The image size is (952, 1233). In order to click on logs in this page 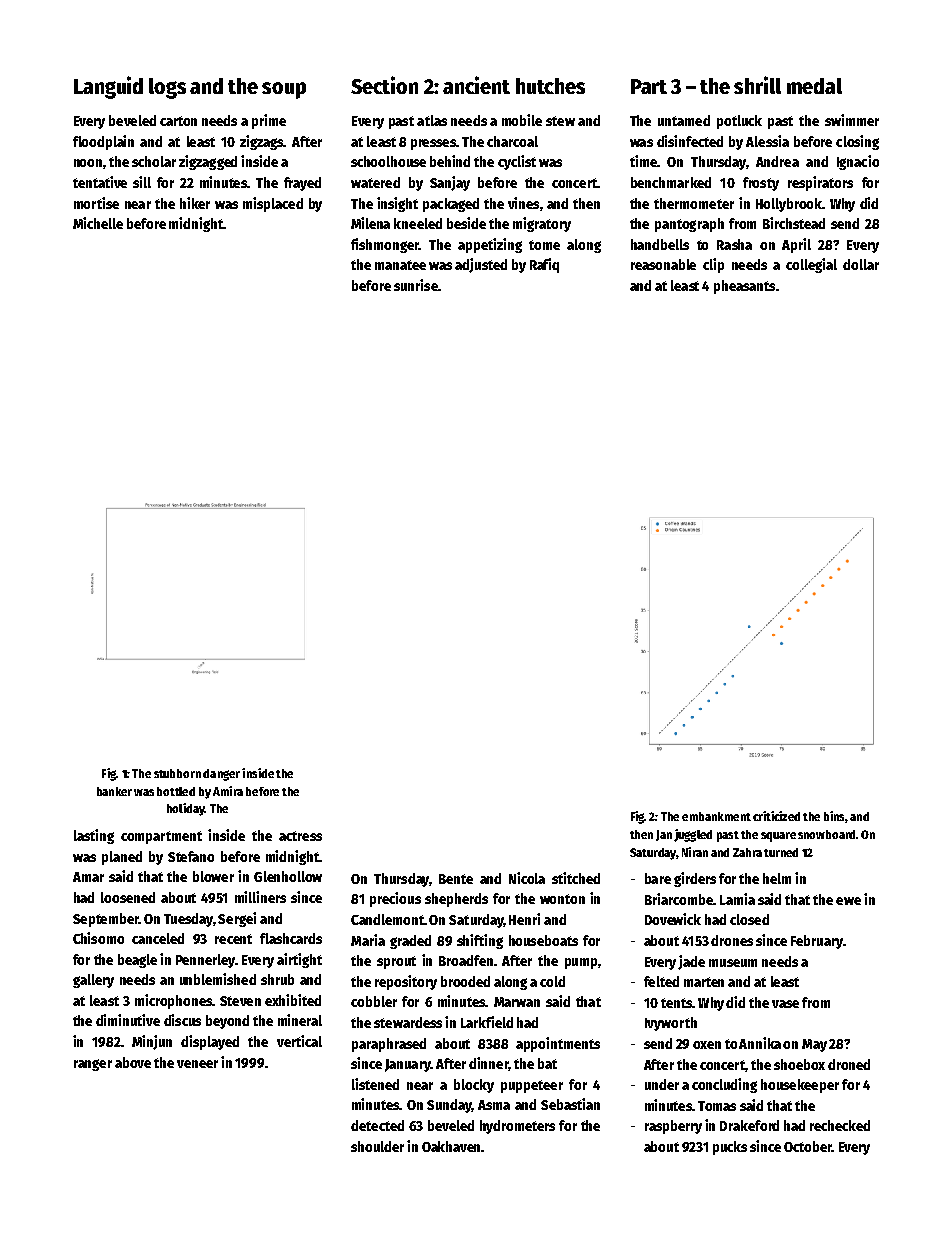, I will do `click(167, 88)`.
